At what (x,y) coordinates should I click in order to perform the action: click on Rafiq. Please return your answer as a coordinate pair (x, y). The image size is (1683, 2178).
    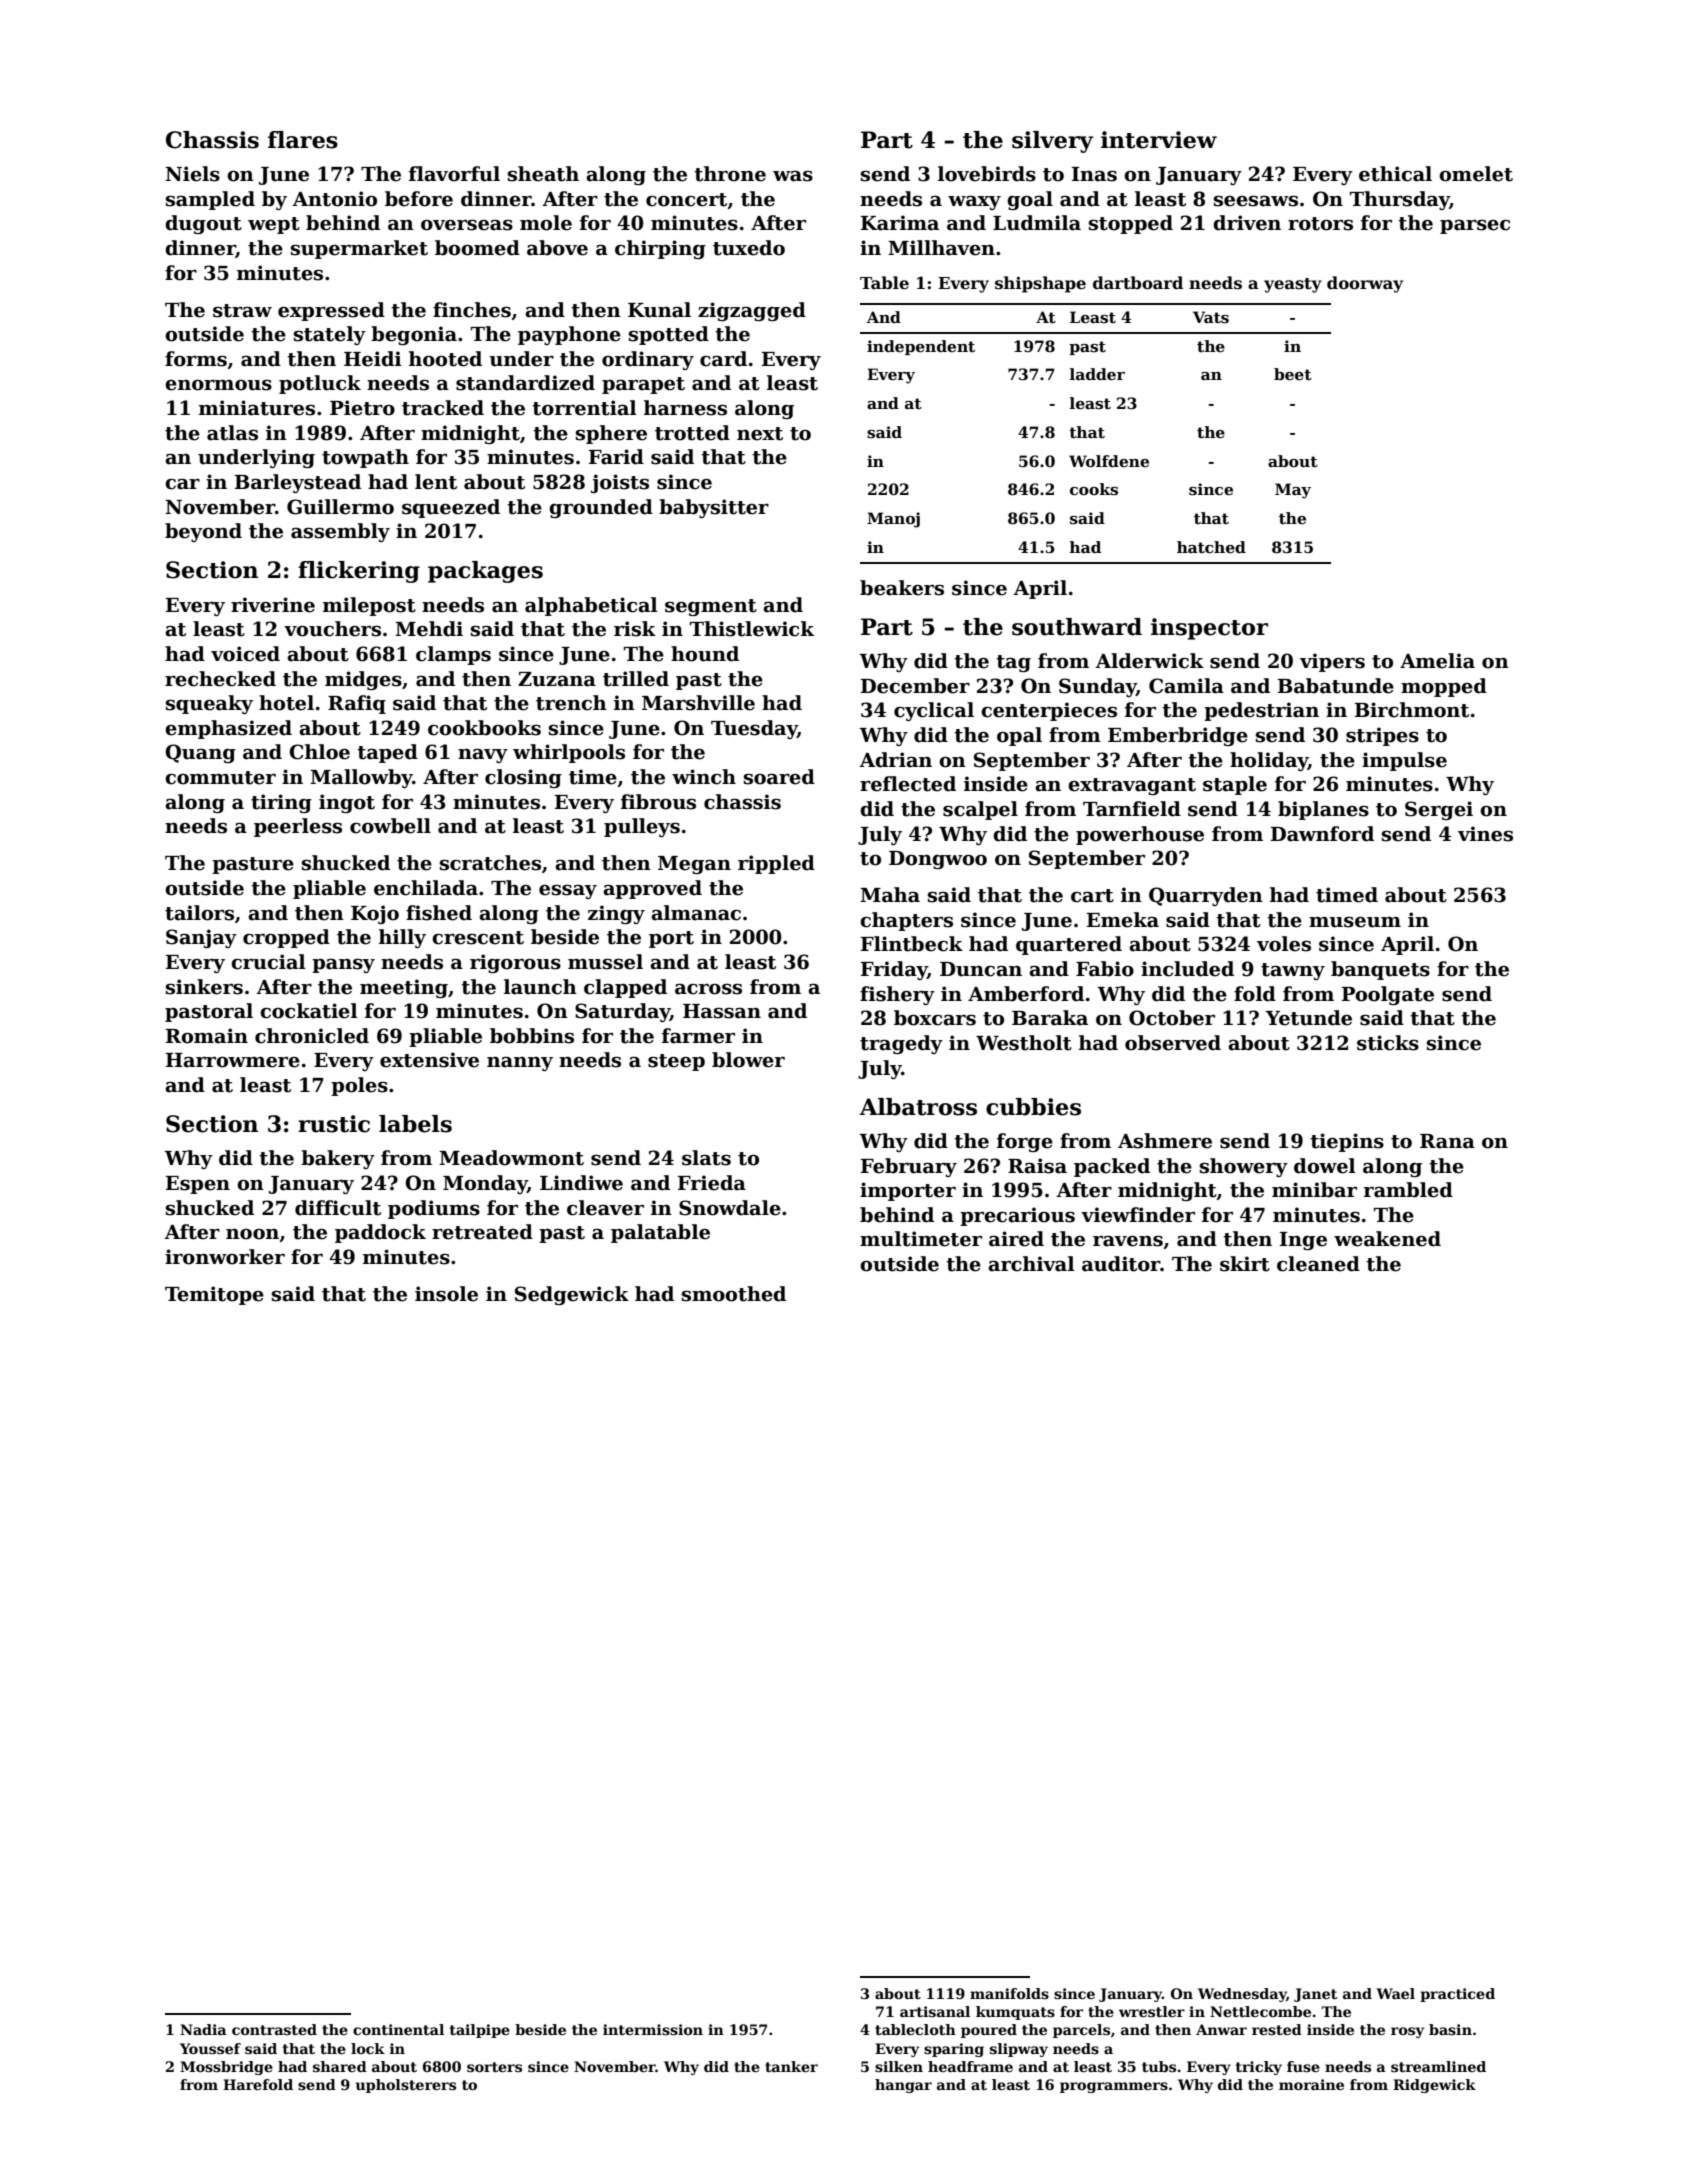
    Looking at the image, I should click on (357, 704).
